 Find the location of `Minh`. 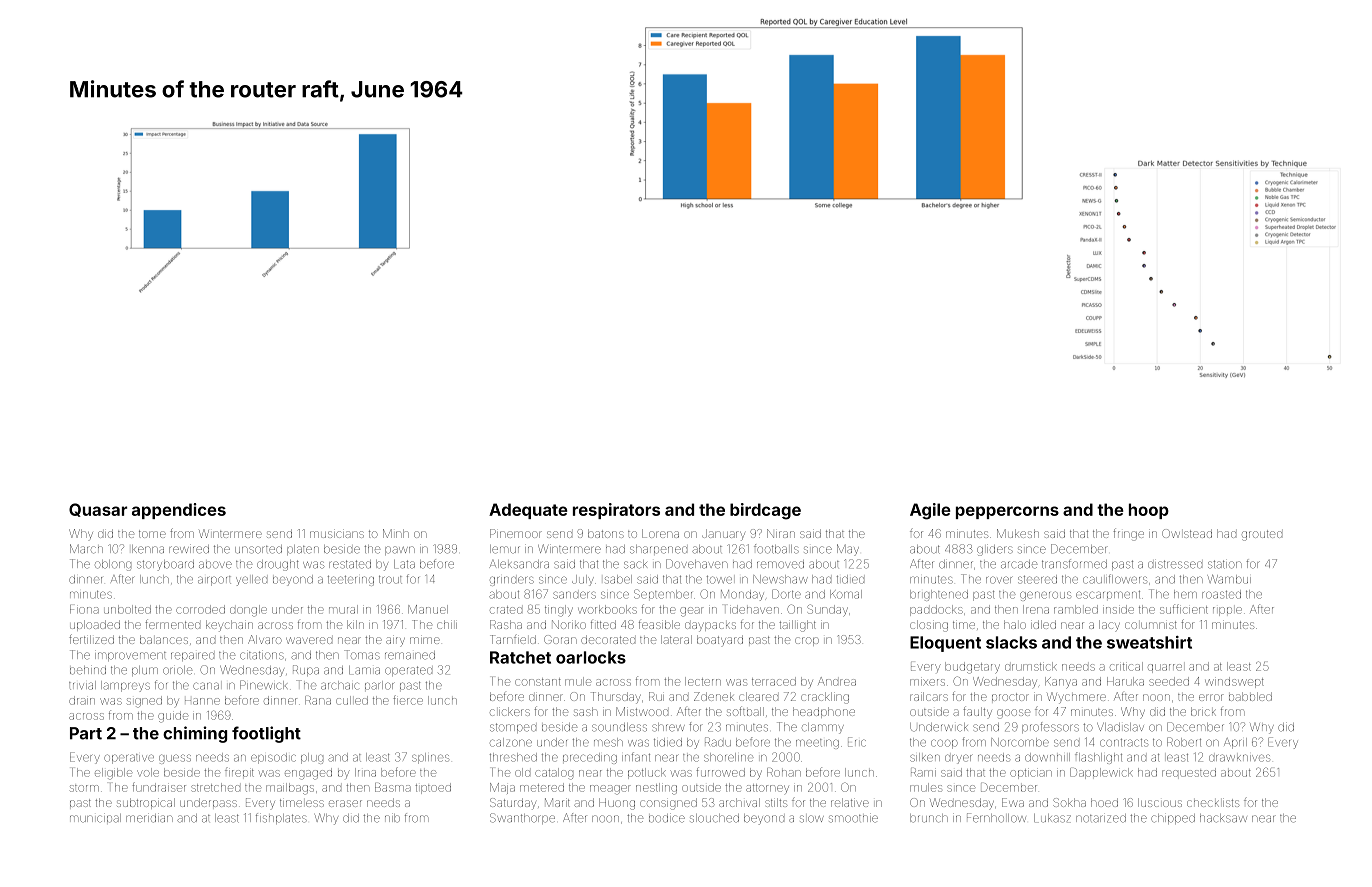

Minh is located at coordinates (396, 533).
